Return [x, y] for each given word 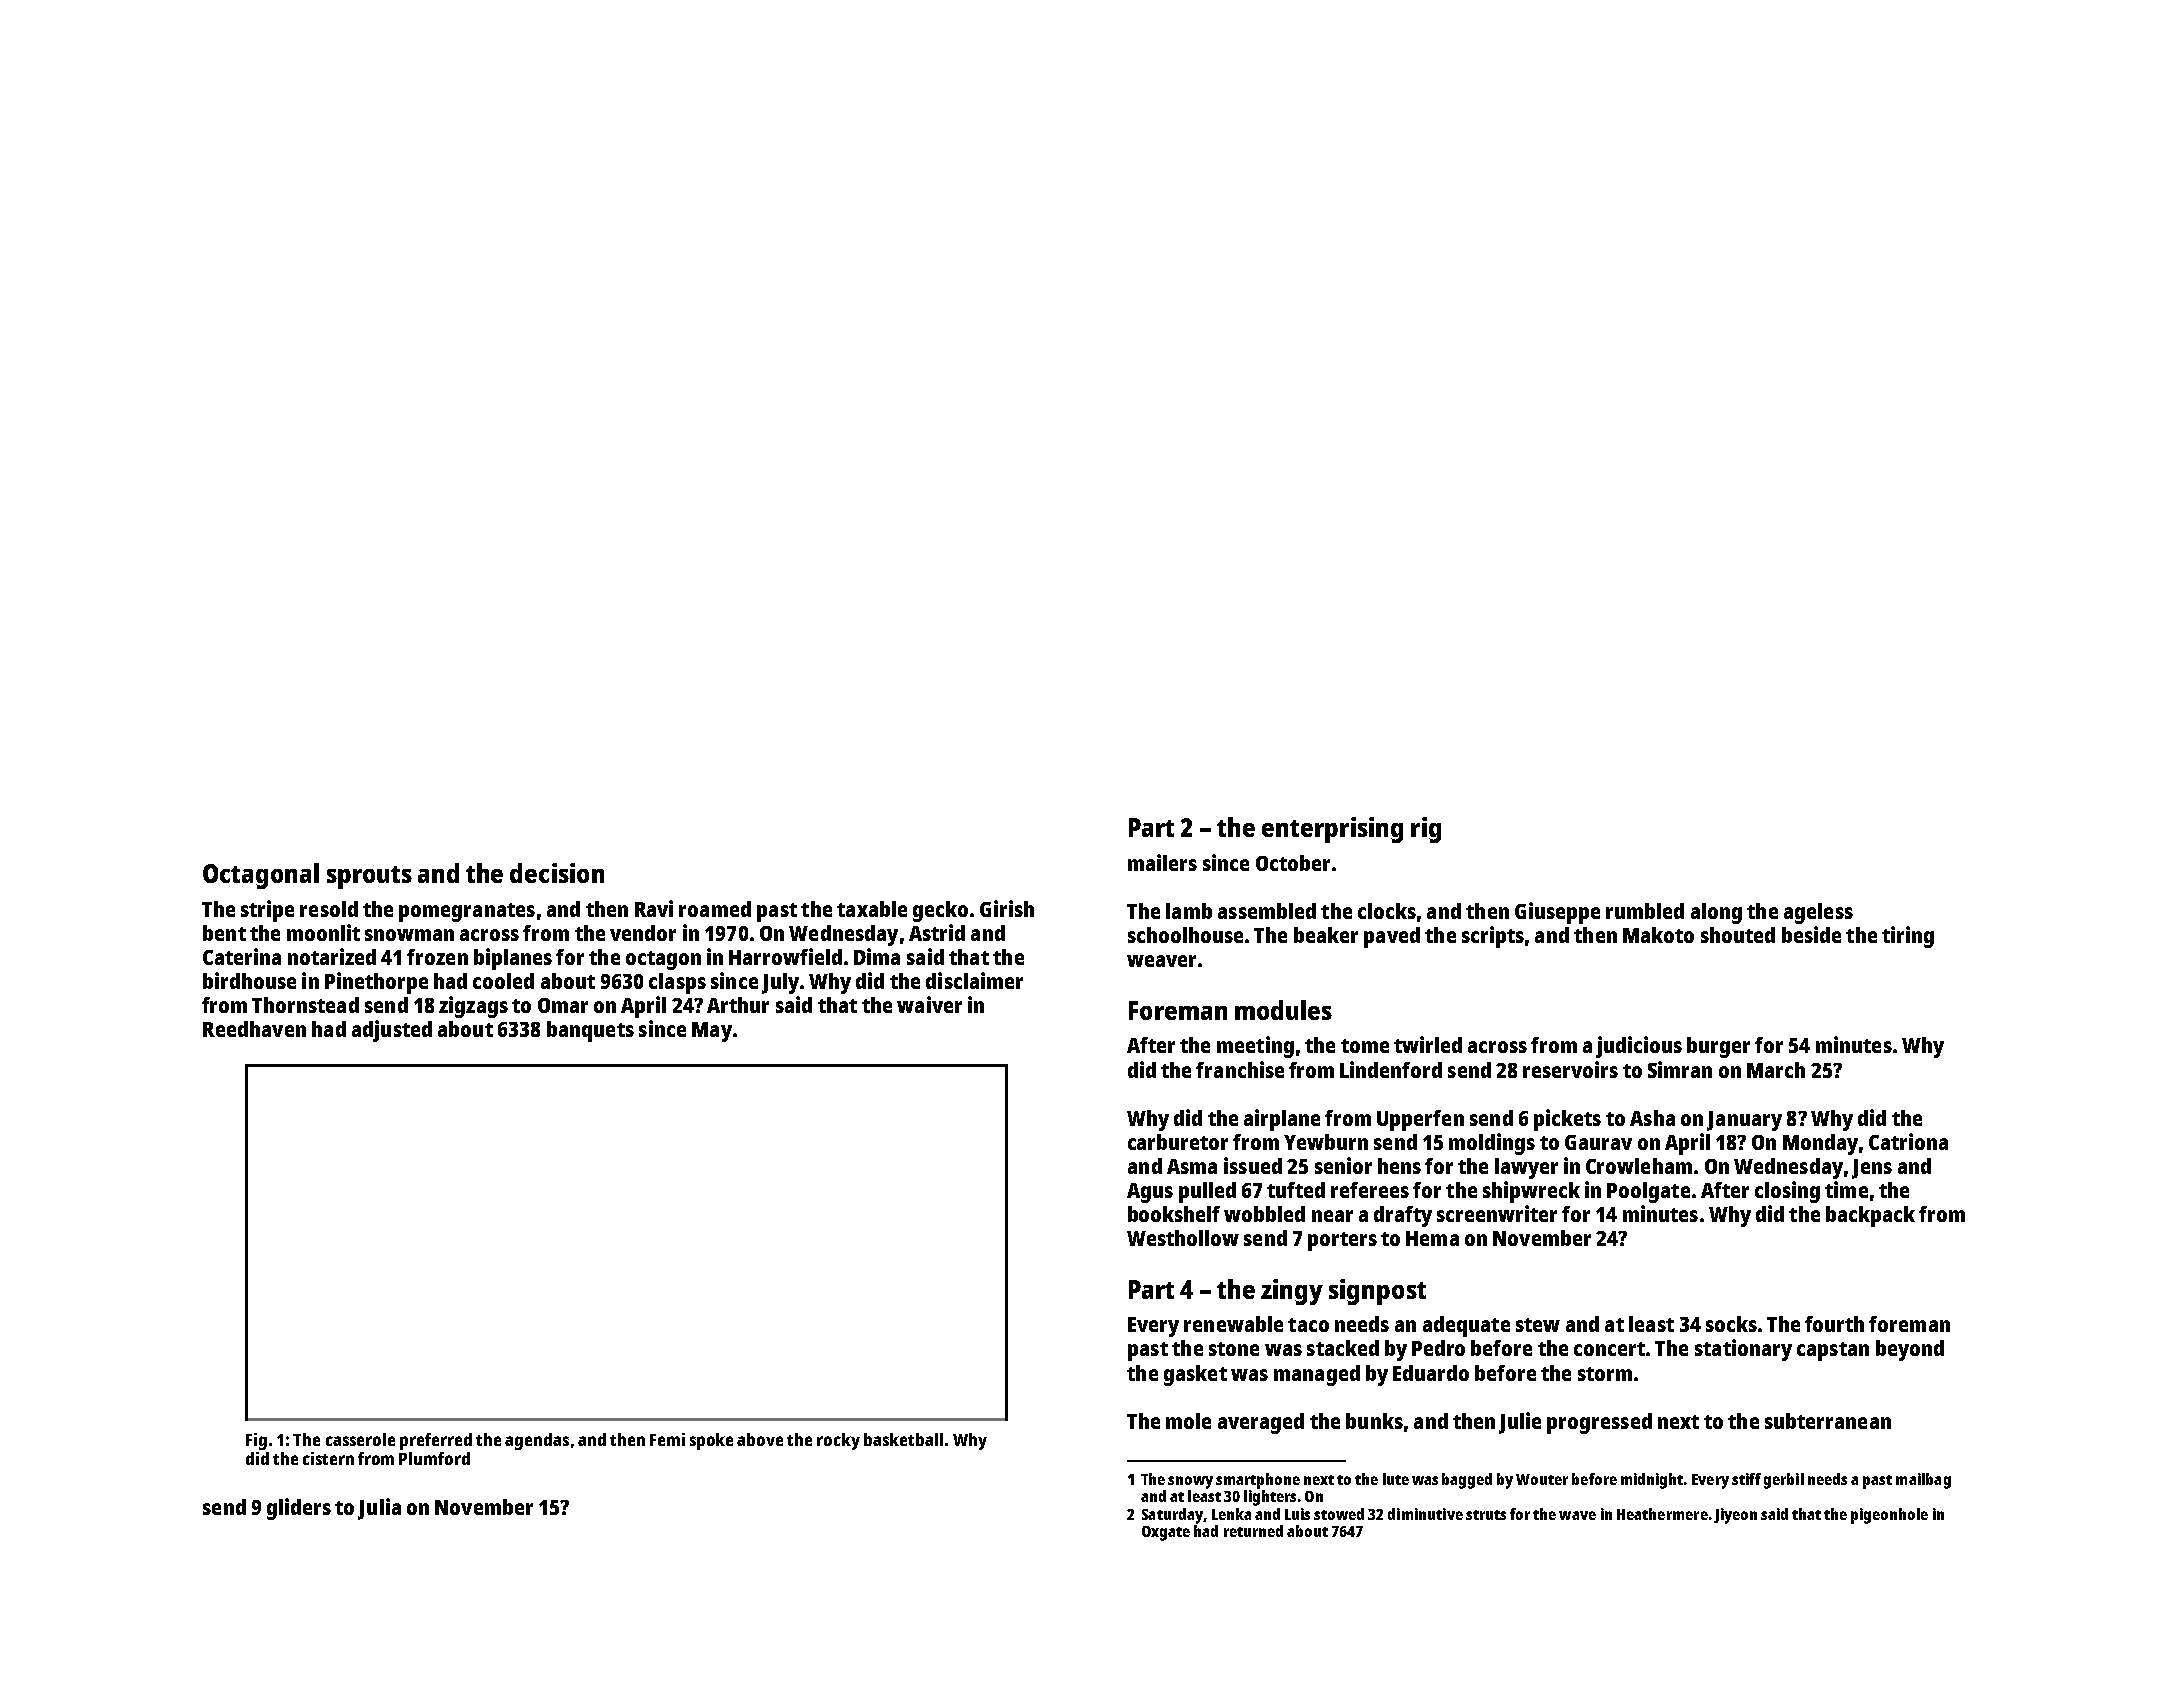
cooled [503, 981]
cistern [328, 1458]
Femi [667, 1439]
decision [557, 873]
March [1776, 1070]
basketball [903, 1439]
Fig [256, 1441]
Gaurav [1598, 1142]
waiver [929, 1004]
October [1293, 863]
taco [1308, 1325]
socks [1731, 1324]
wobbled [1264, 1214]
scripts [1493, 937]
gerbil [1784, 1481]
